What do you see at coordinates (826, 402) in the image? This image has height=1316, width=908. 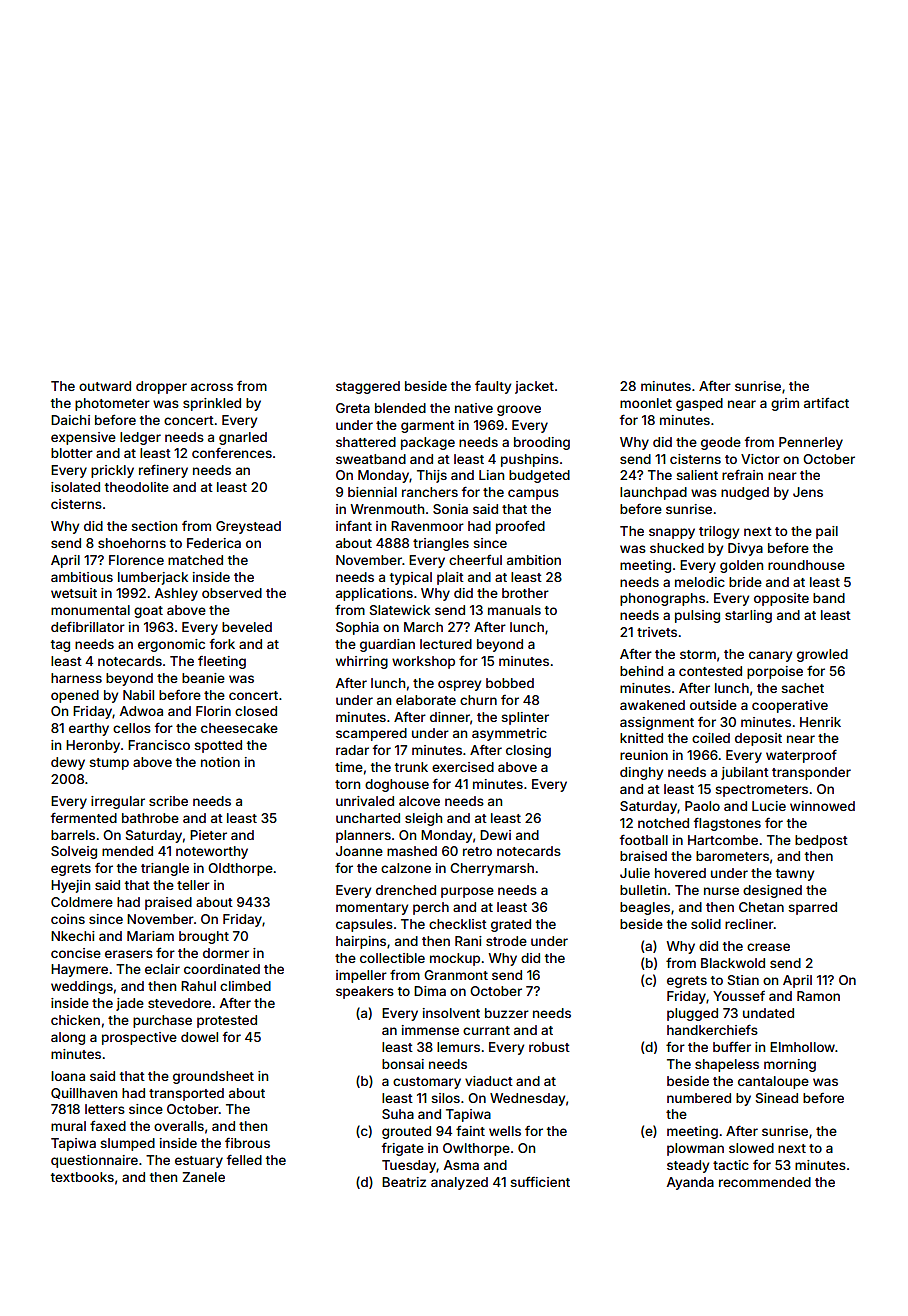 I see `artifact` at bounding box center [826, 402].
